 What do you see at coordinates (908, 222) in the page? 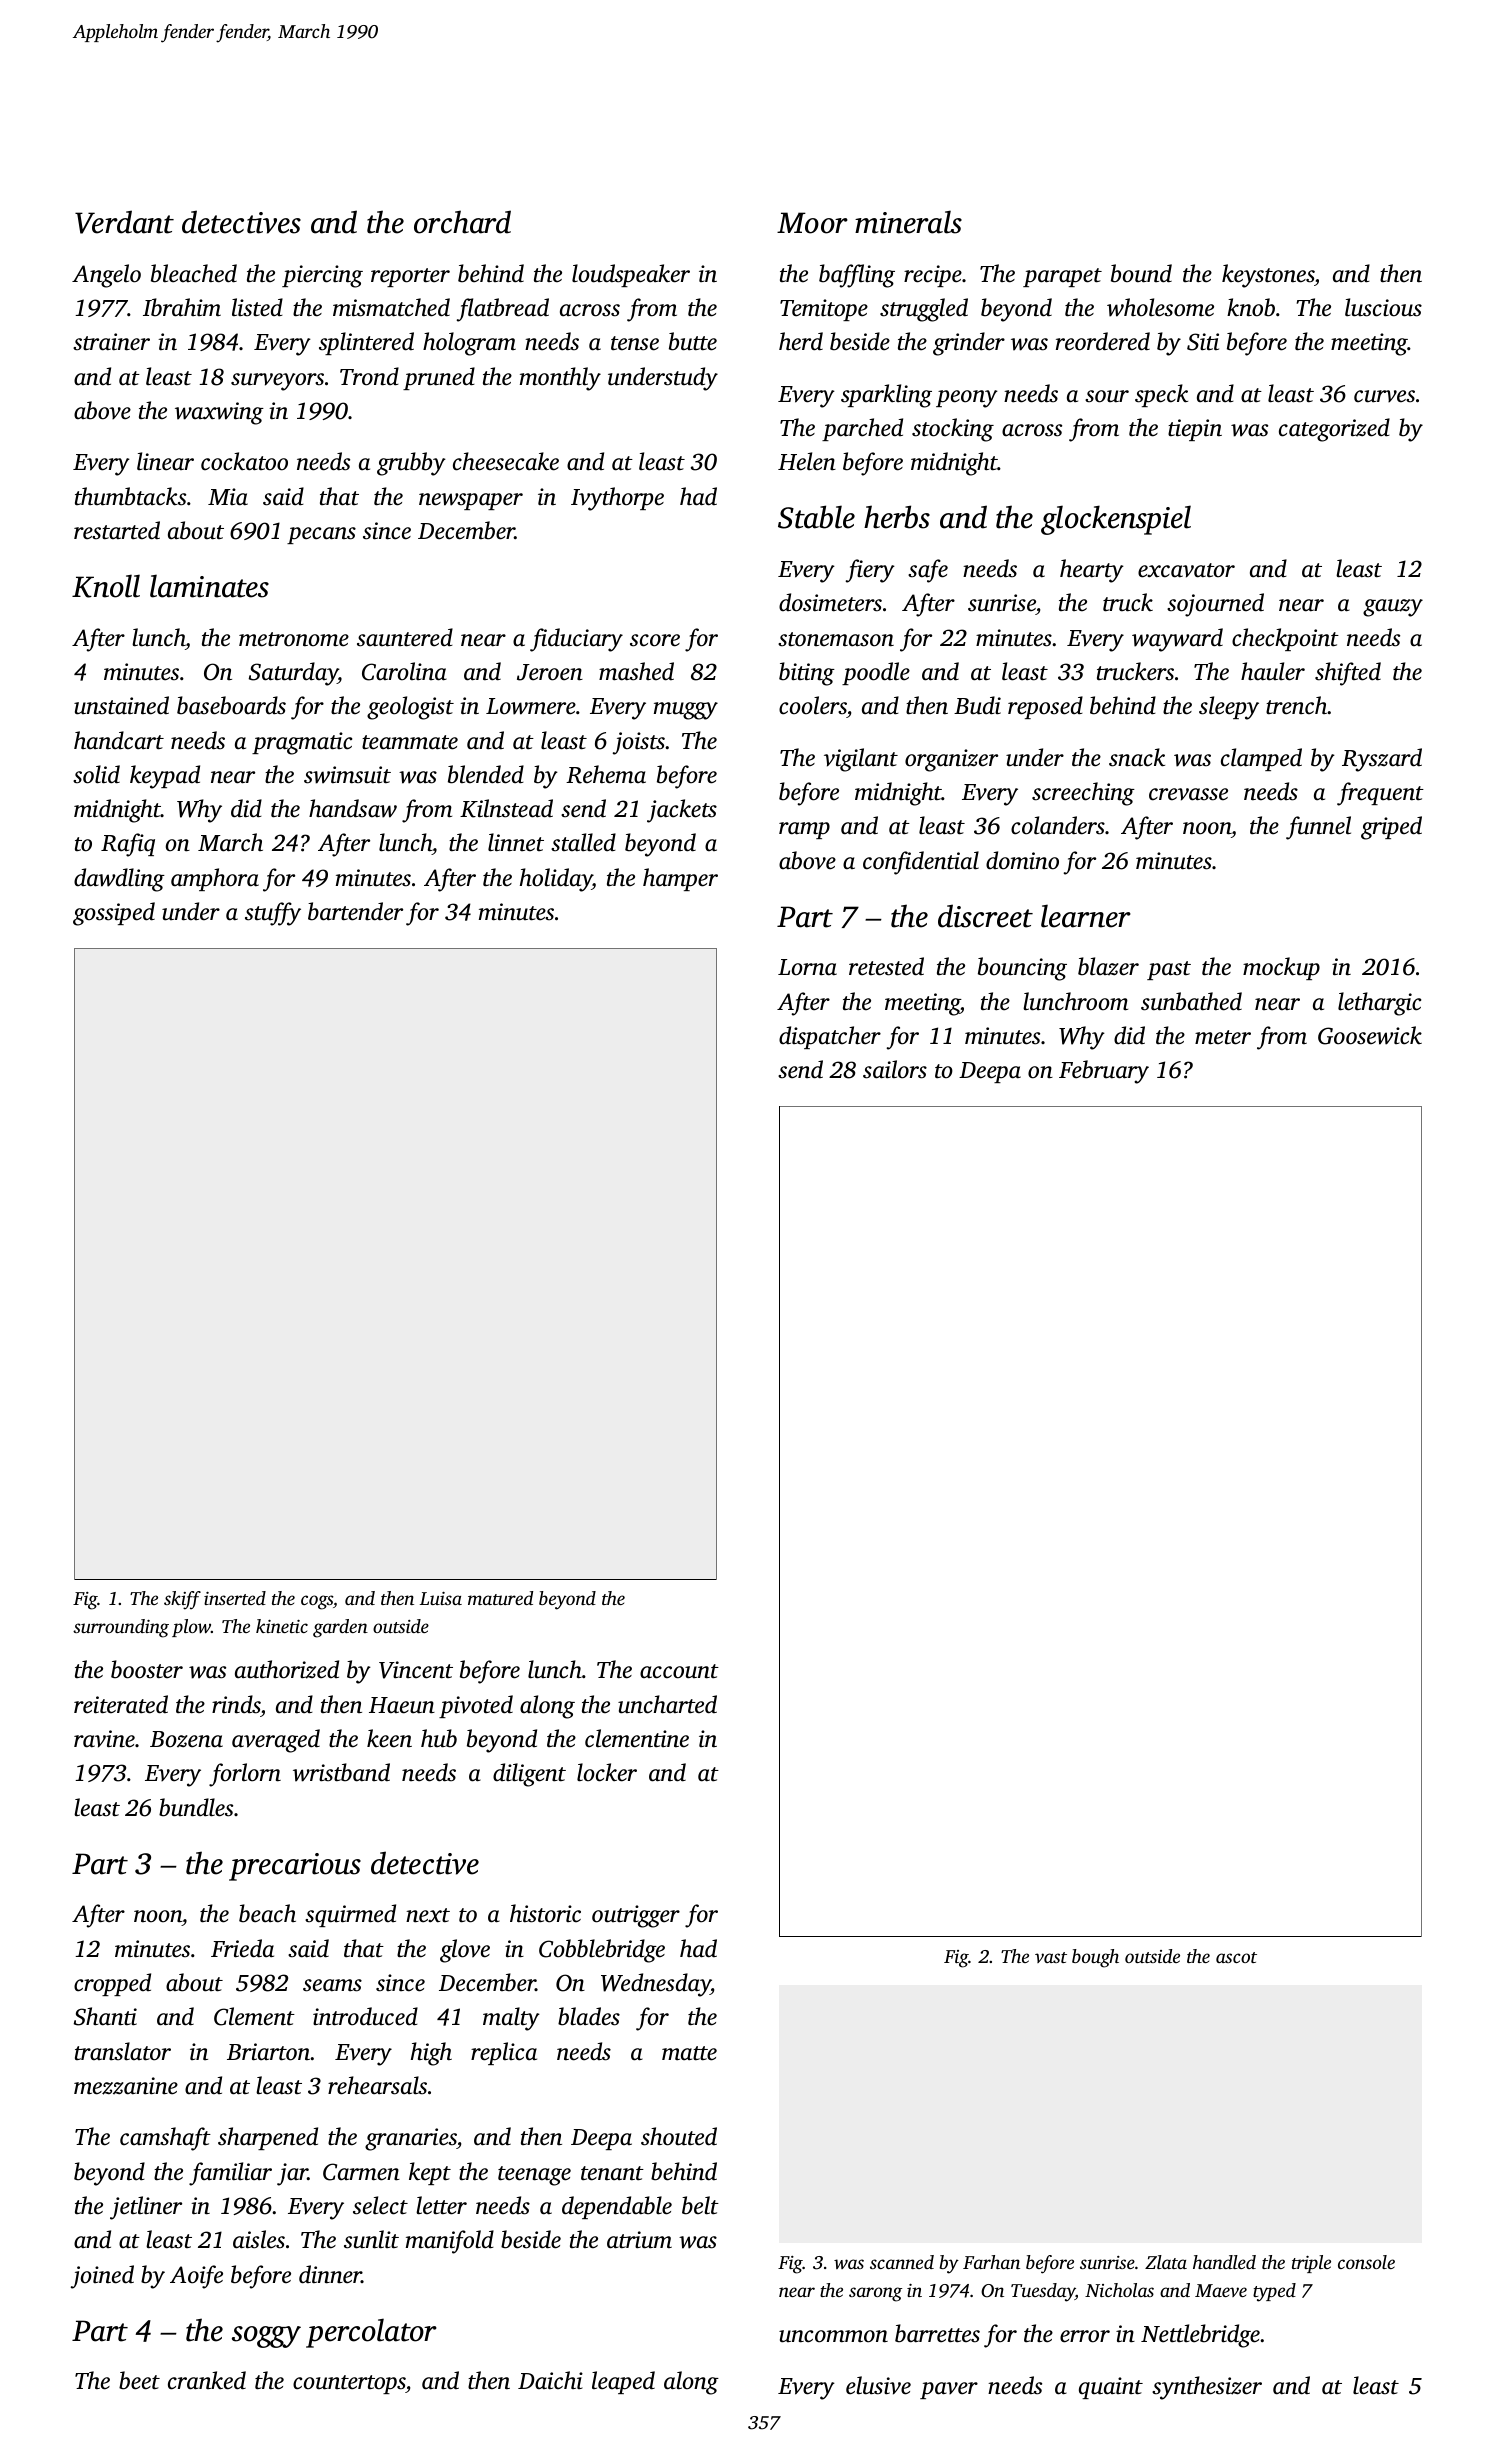
I see `minerals` at bounding box center [908, 222].
